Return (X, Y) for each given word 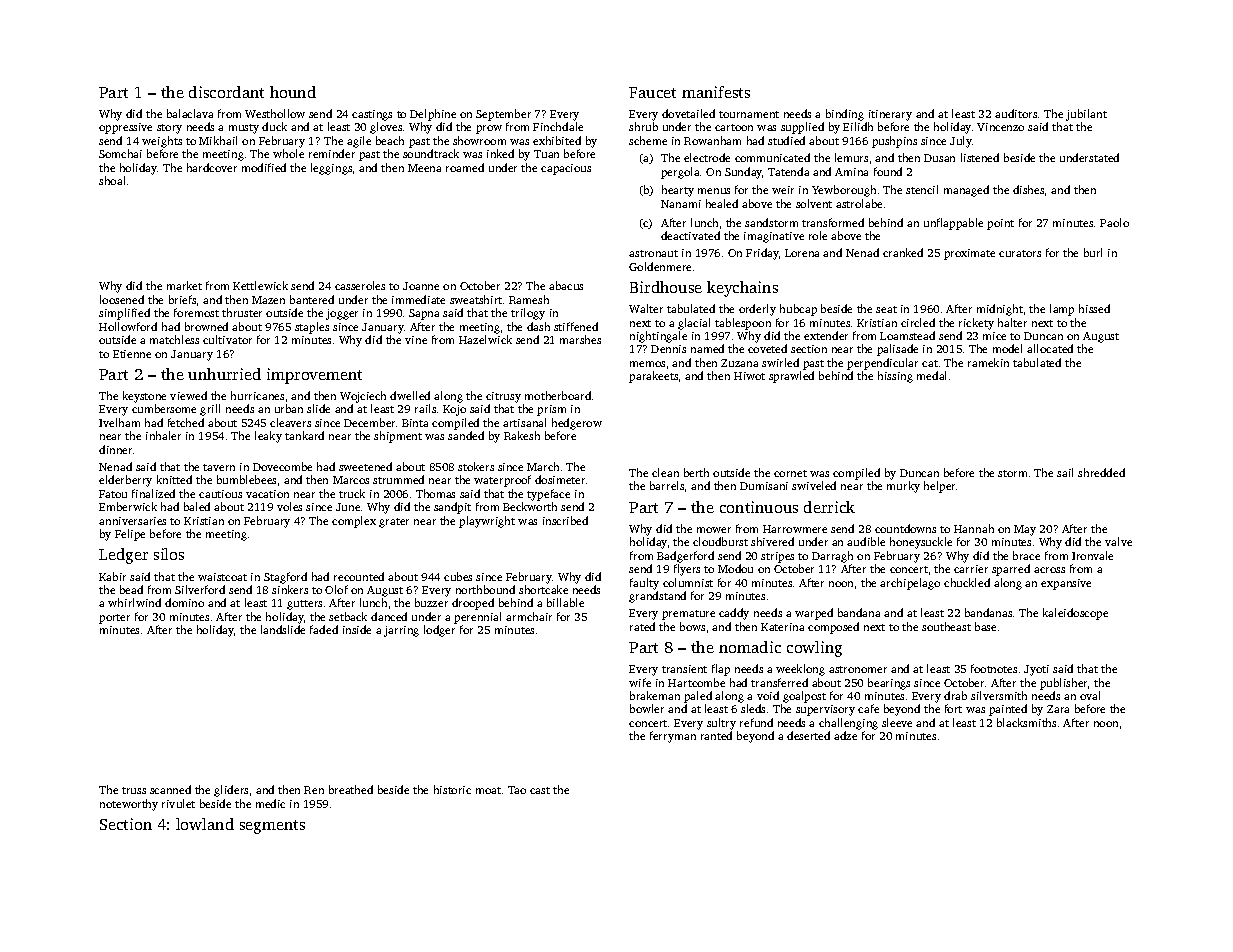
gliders (231, 791)
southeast (946, 626)
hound (293, 92)
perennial (477, 618)
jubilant (1086, 115)
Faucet (652, 92)
